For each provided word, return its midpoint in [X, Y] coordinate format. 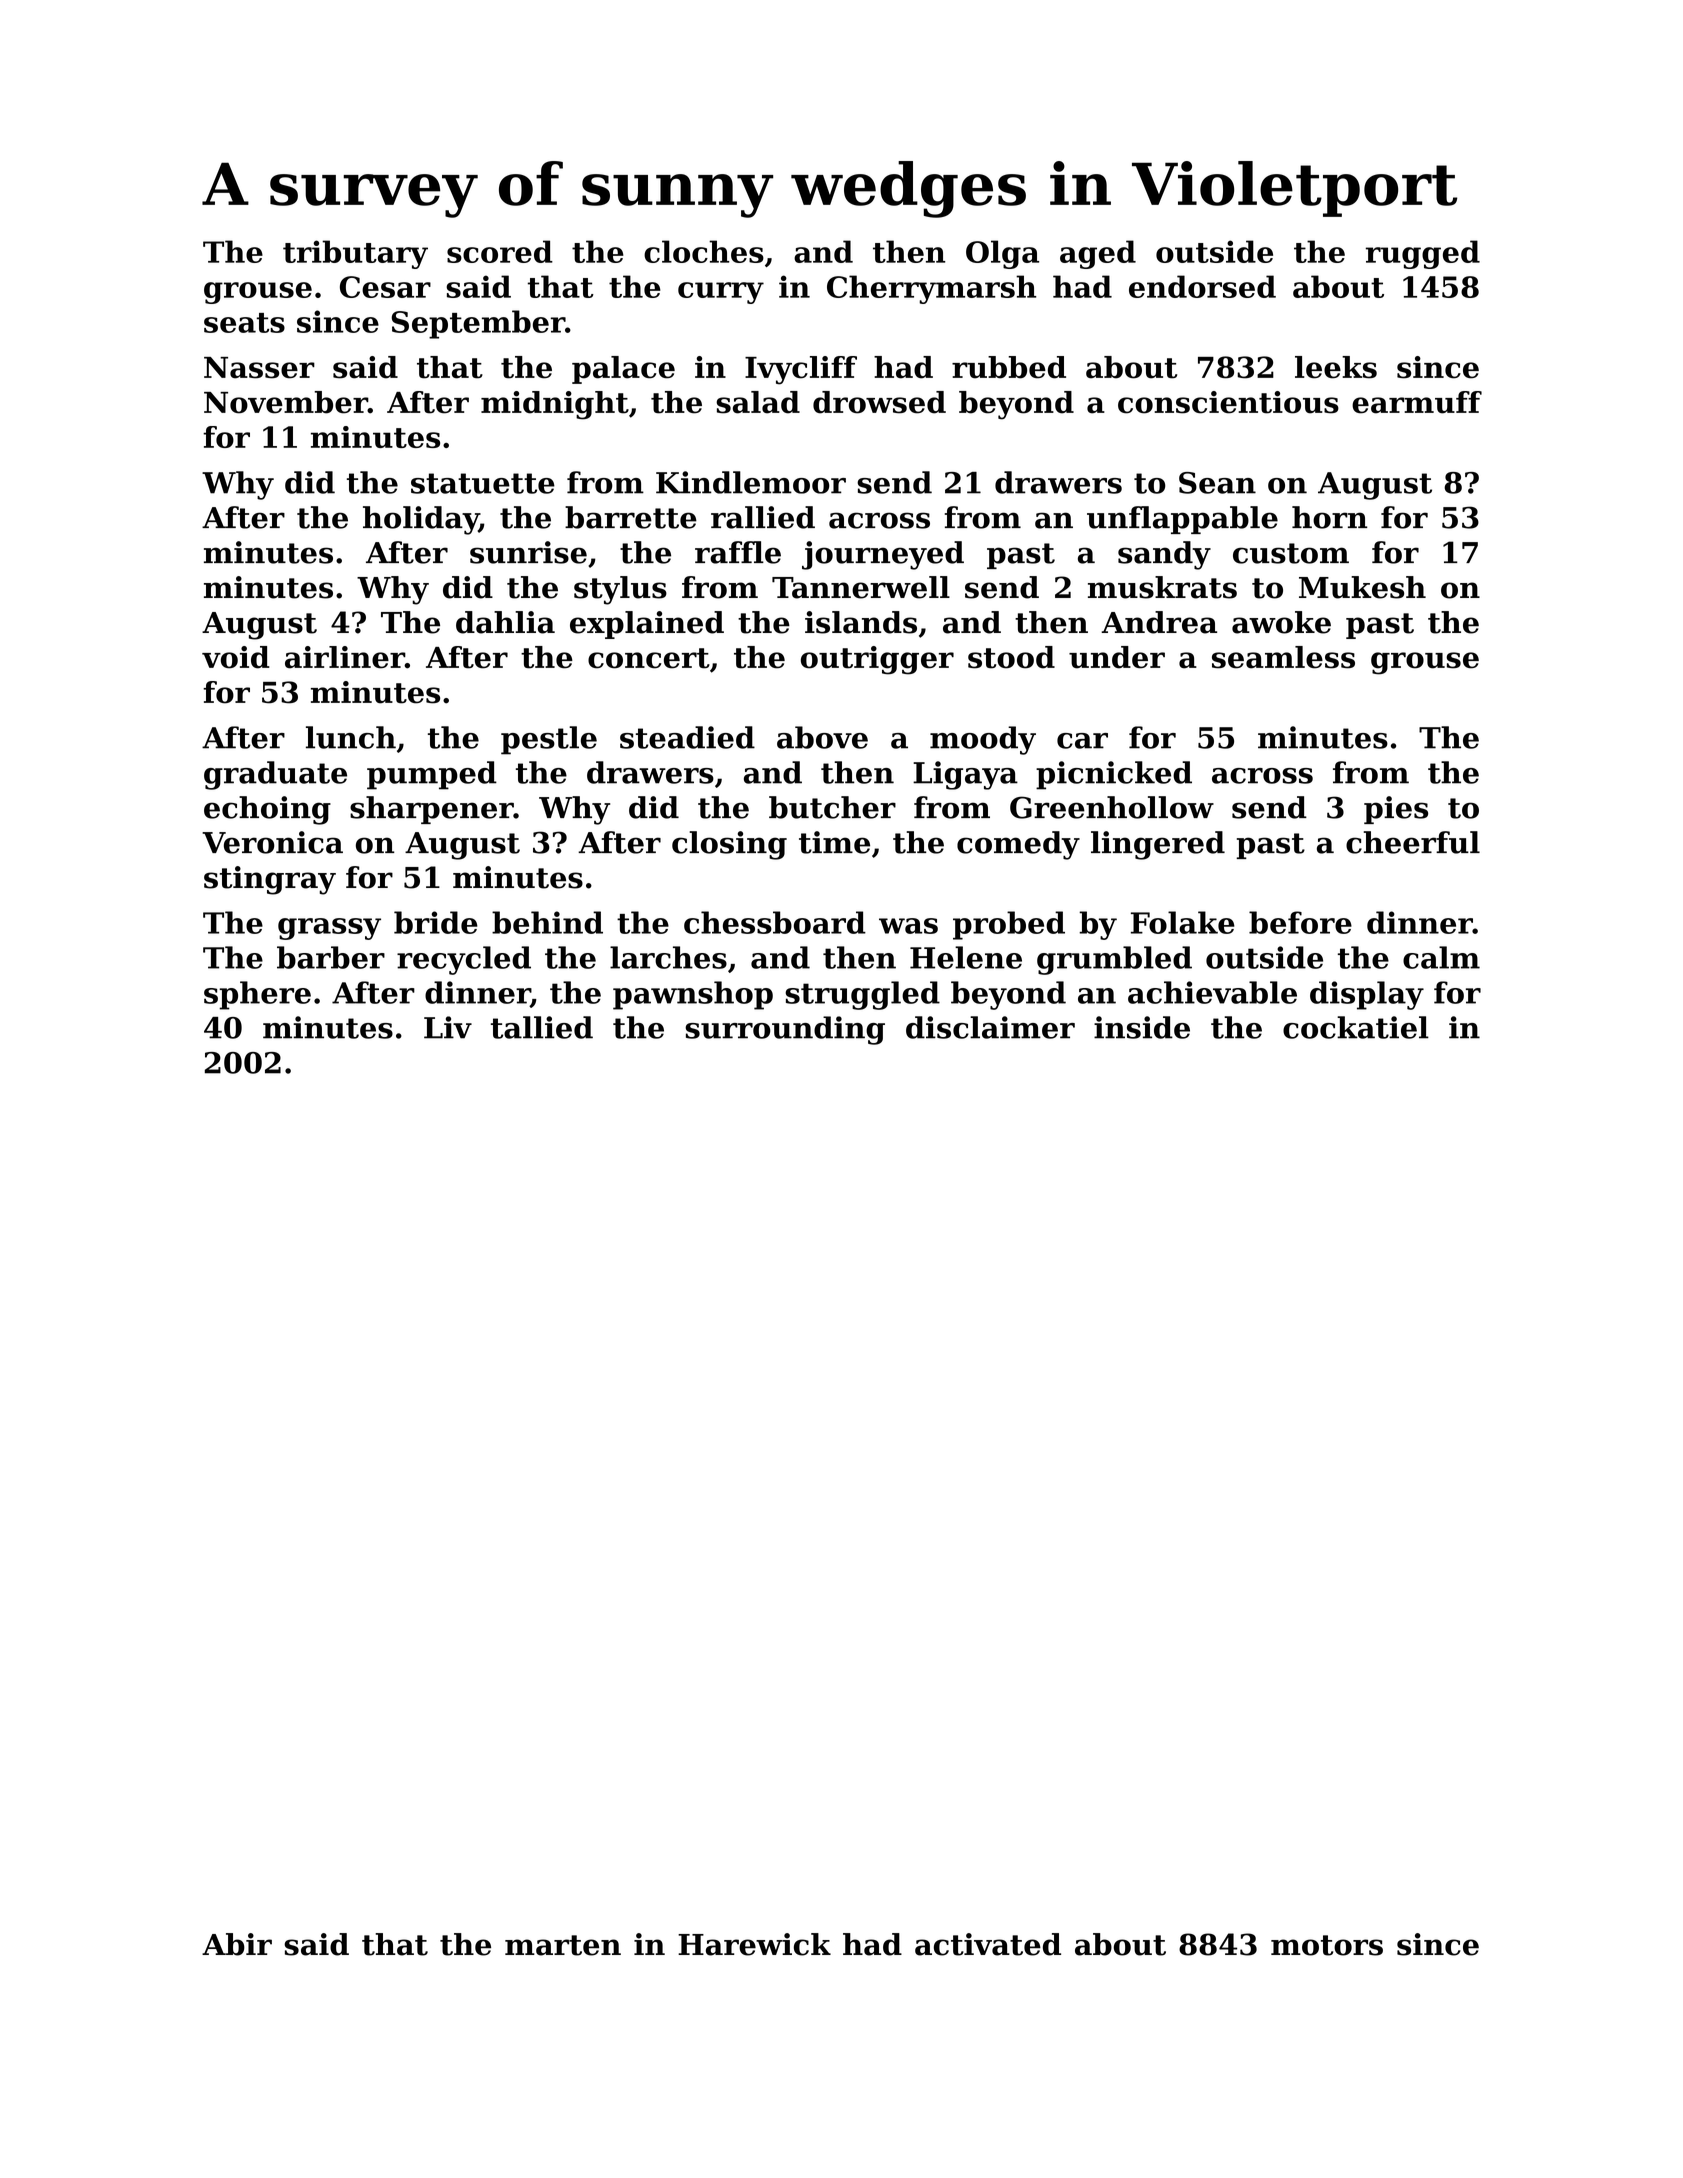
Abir [237, 1944]
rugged [1423, 254]
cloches [704, 251]
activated [988, 1944]
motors [1327, 1945]
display [1367, 995]
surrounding [785, 1030]
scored [500, 251]
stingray [270, 880]
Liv [448, 1027]
